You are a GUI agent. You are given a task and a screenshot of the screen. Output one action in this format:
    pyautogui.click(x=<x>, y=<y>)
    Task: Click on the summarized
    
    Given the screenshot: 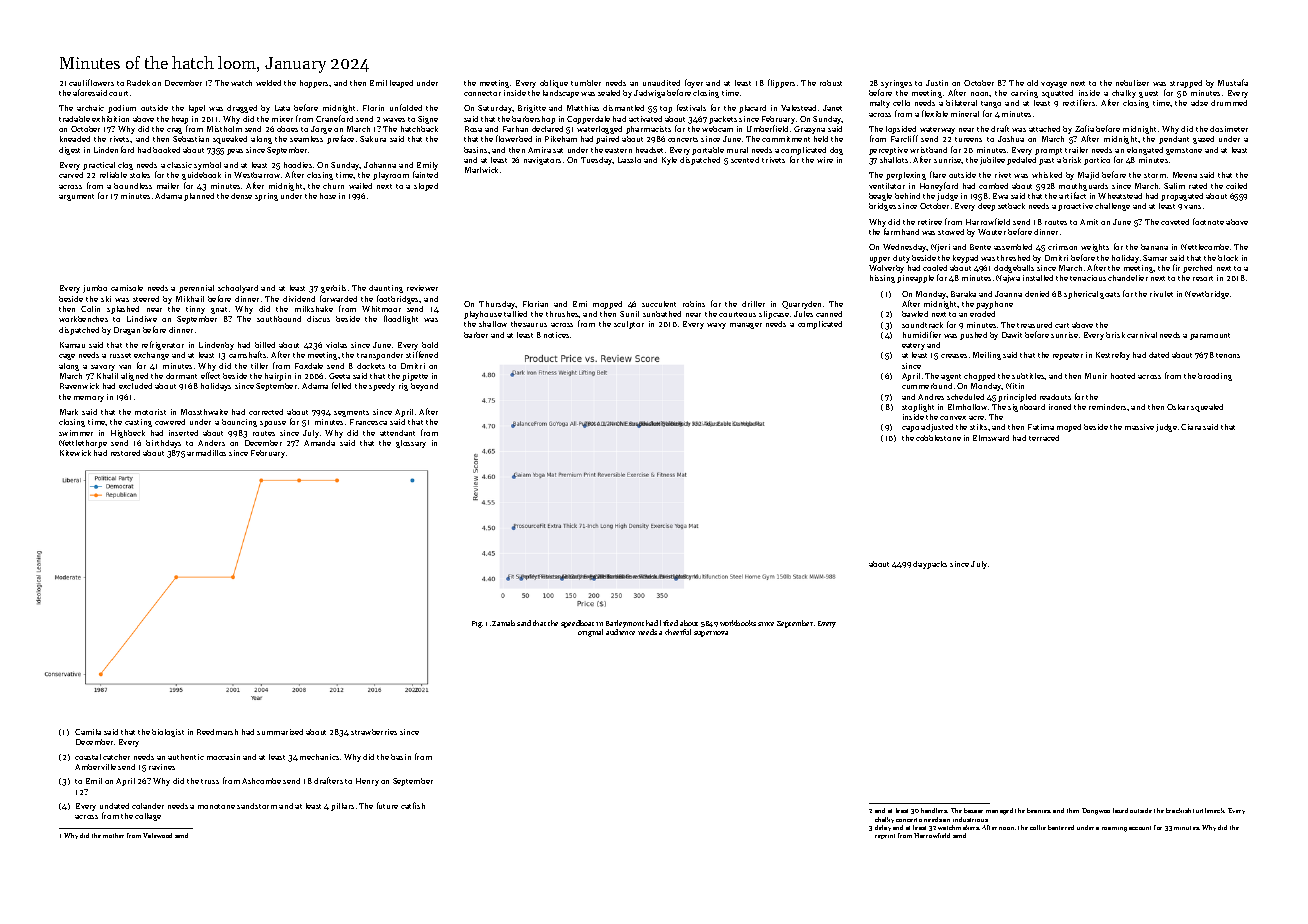 What is the action you would take?
    pyautogui.click(x=280, y=732)
